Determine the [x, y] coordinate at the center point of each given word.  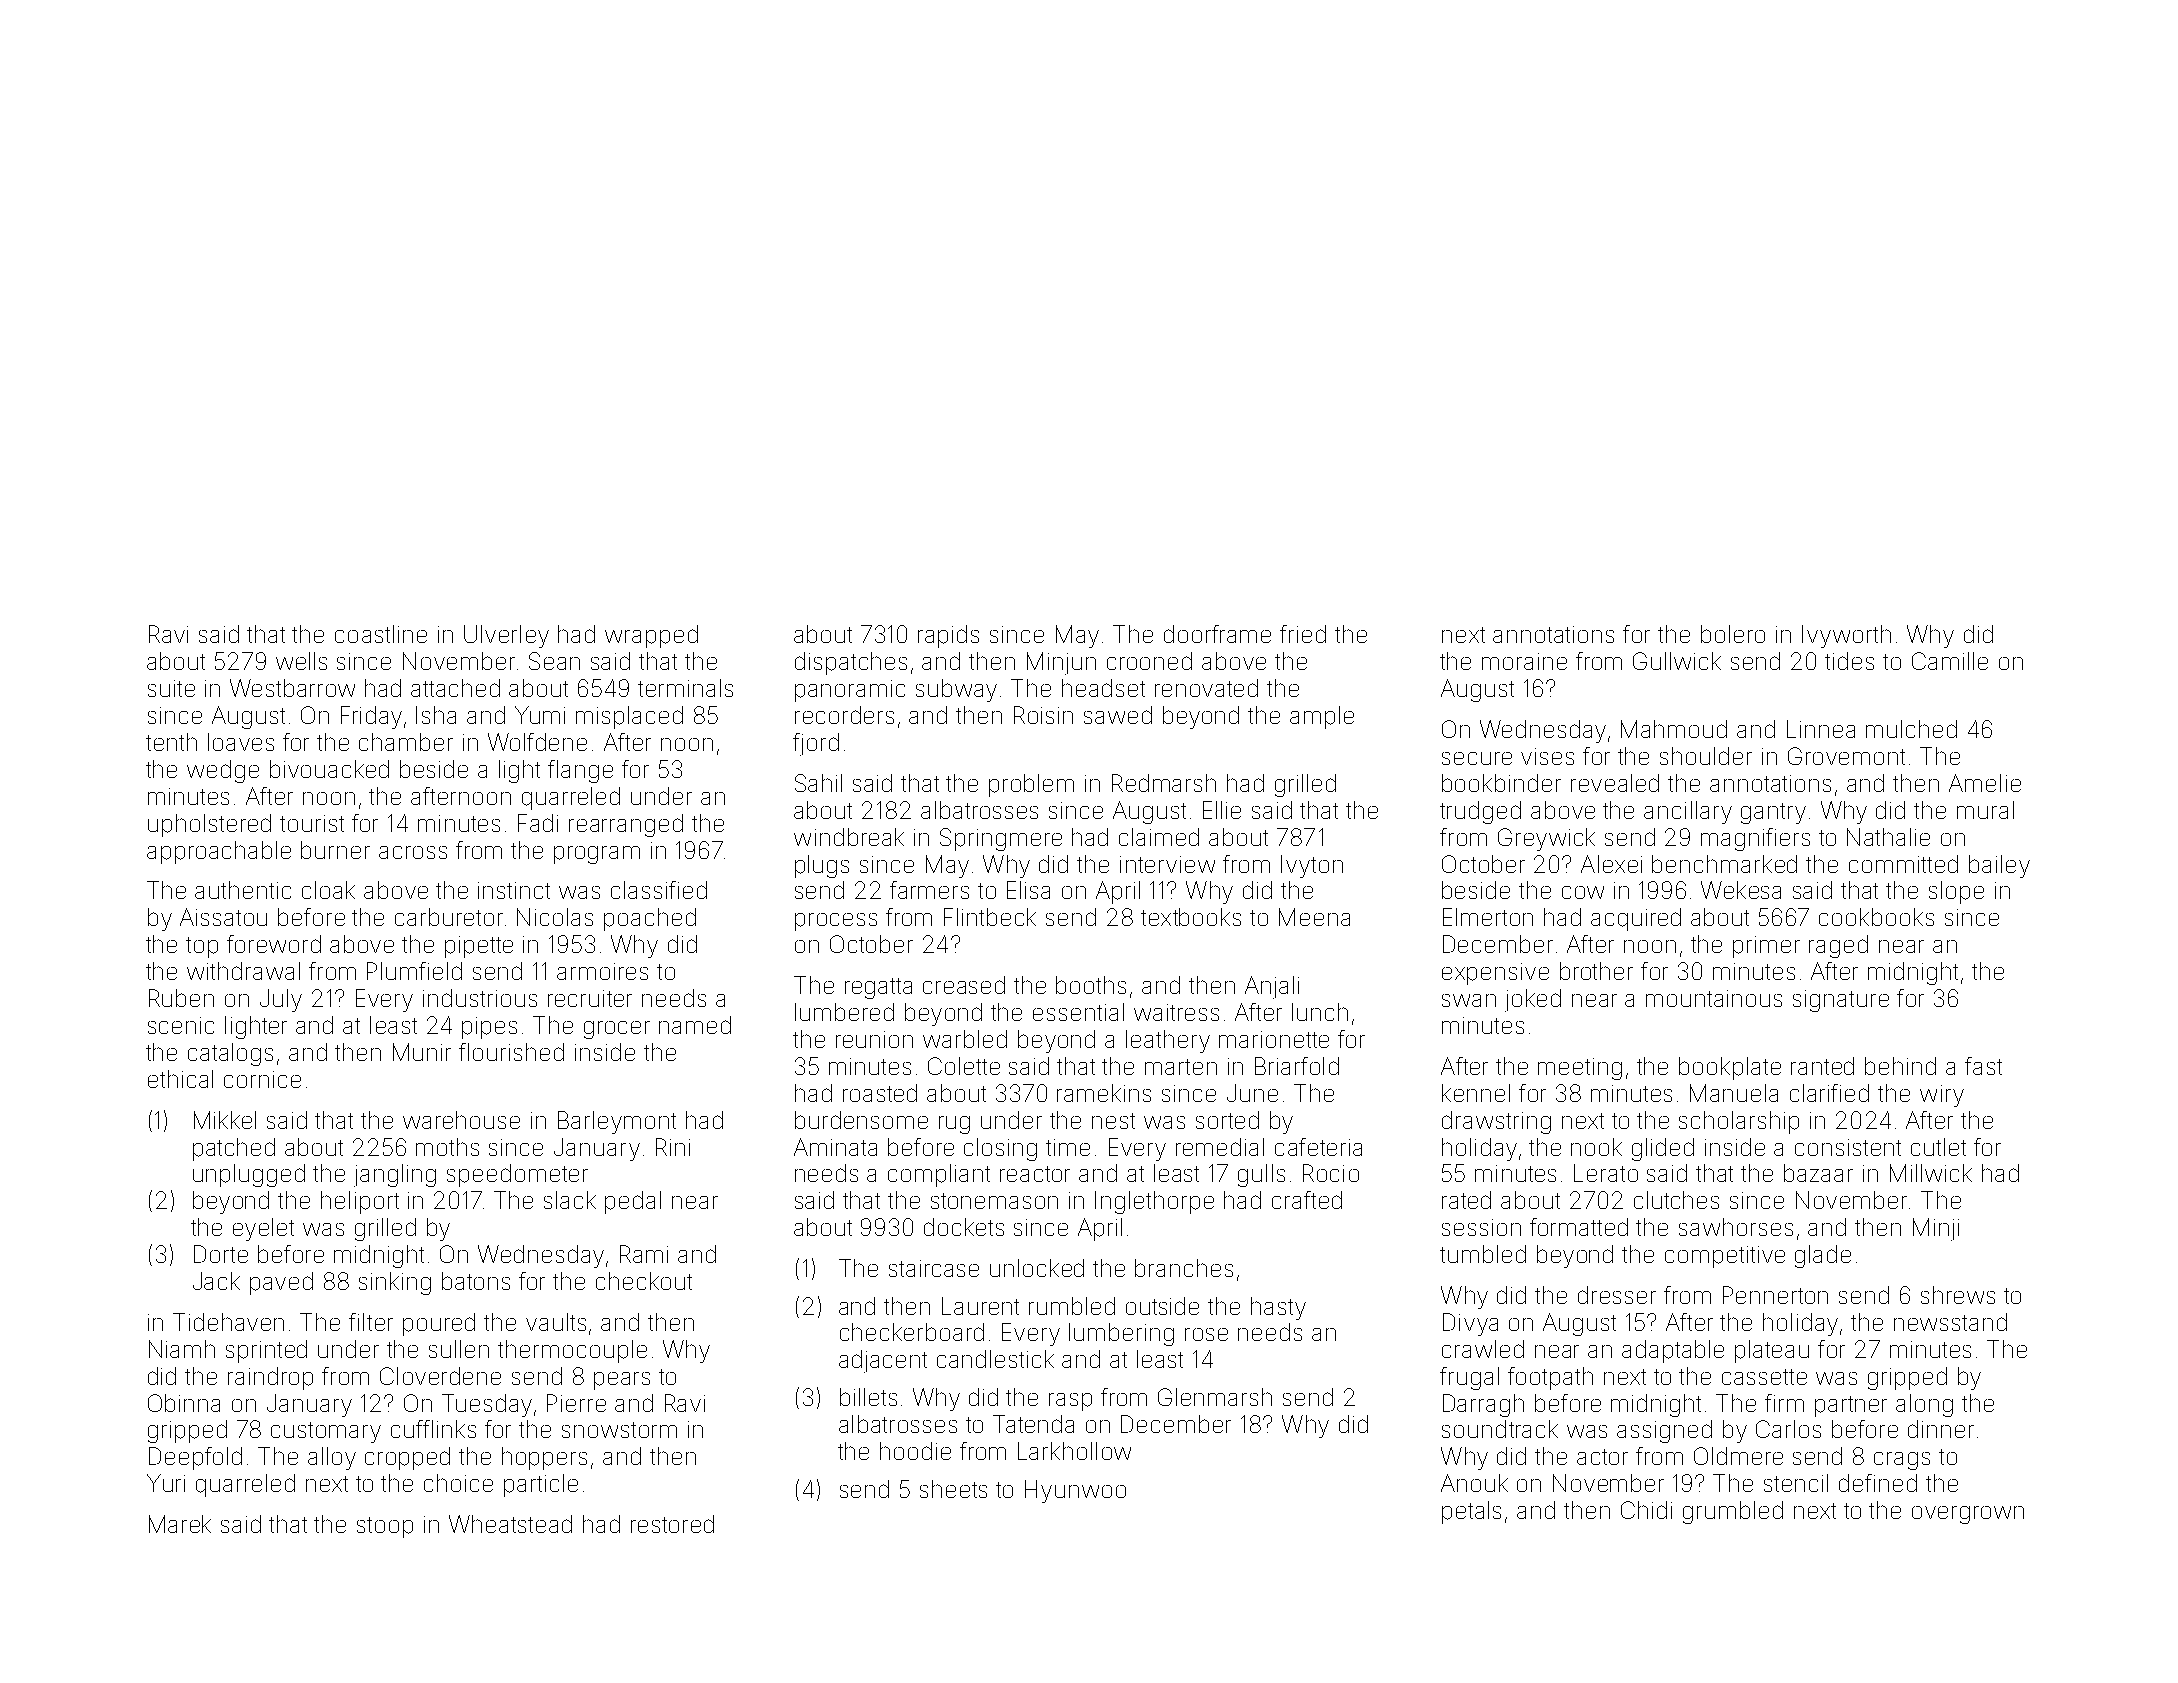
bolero [1733, 634]
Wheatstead [510, 1524]
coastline [381, 634]
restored [672, 1524]
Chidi [1646, 1510]
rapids [948, 636]
